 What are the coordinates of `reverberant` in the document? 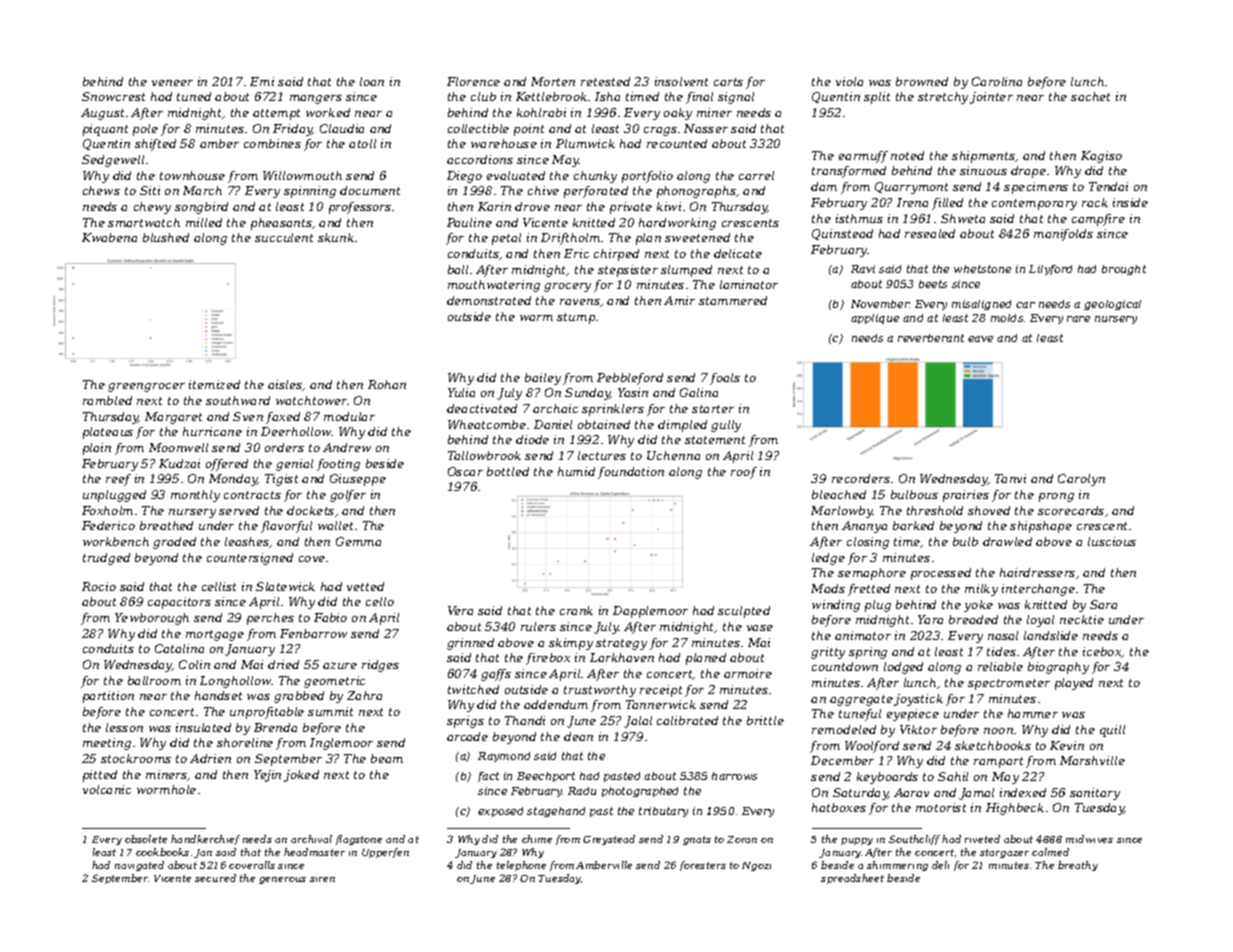 It's located at (931, 338).
